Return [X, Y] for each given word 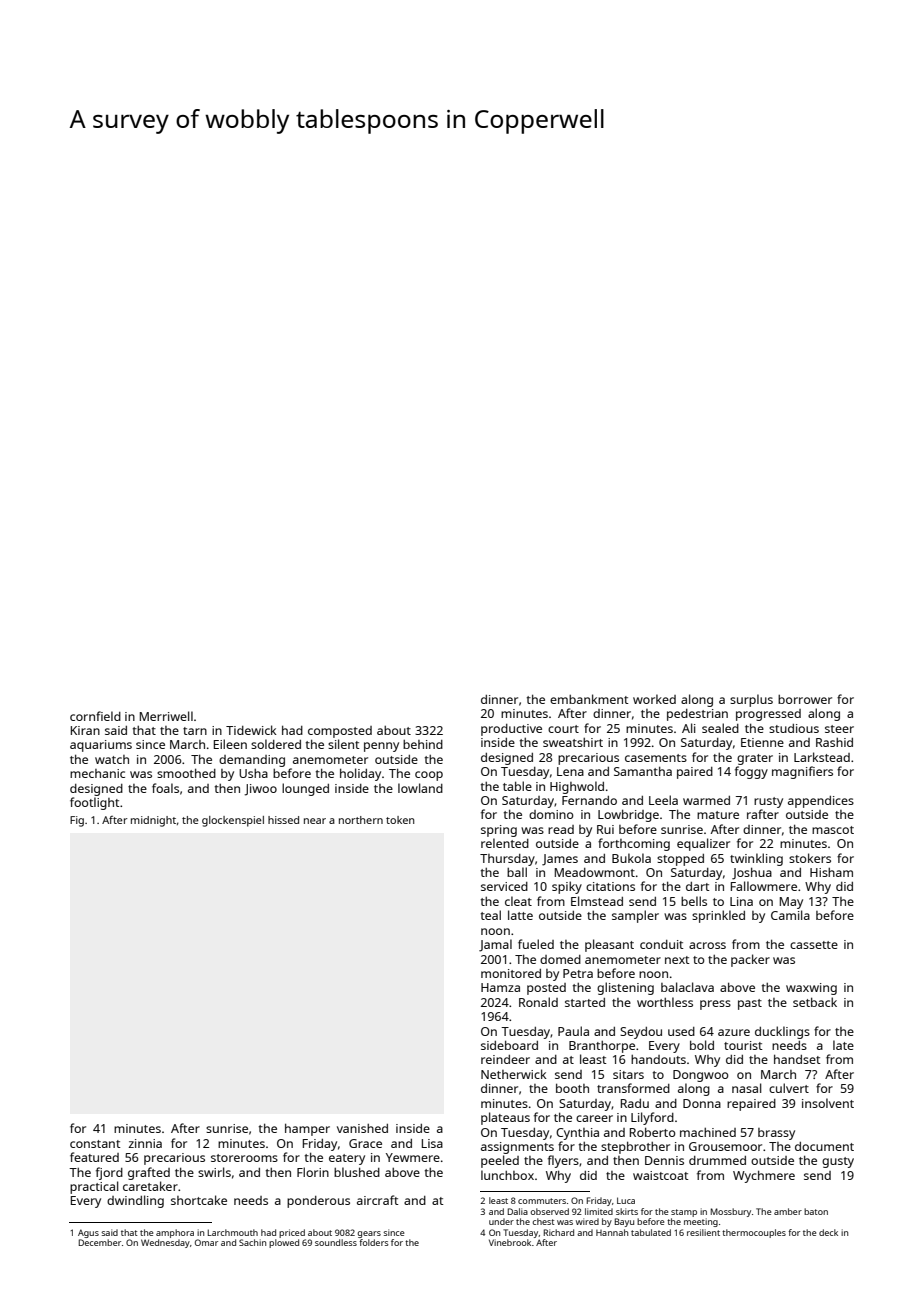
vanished [362, 1128]
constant [95, 1144]
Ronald [538, 1002]
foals [165, 788]
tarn [195, 731]
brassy [776, 1134]
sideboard [509, 1045]
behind [423, 744]
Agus [88, 1233]
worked [654, 699]
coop [429, 776]
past [750, 1004]
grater [755, 759]
